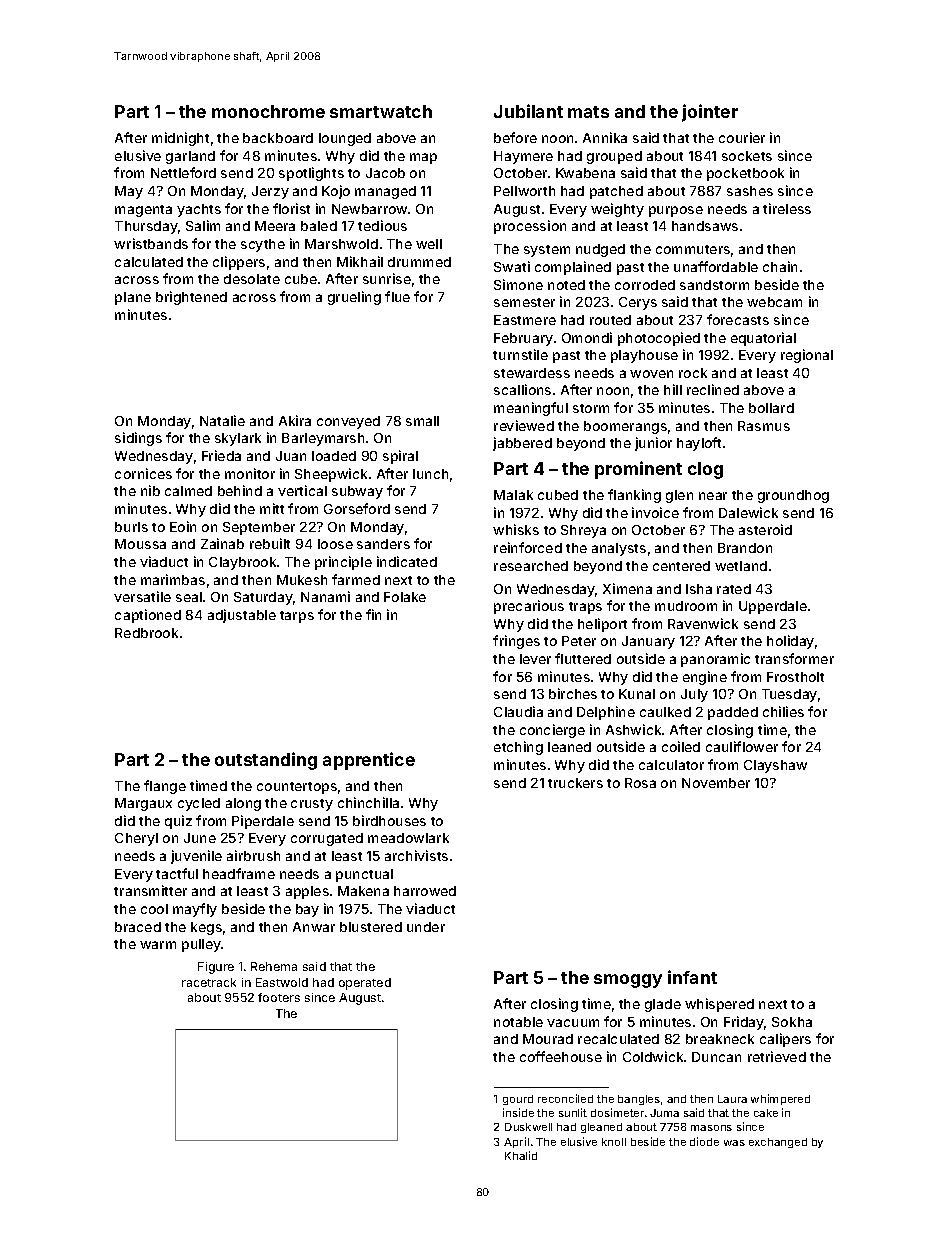 The height and width of the document is (1233, 952). Describe the element at coordinates (783, 711) in the document. I see `chilies` at that location.
